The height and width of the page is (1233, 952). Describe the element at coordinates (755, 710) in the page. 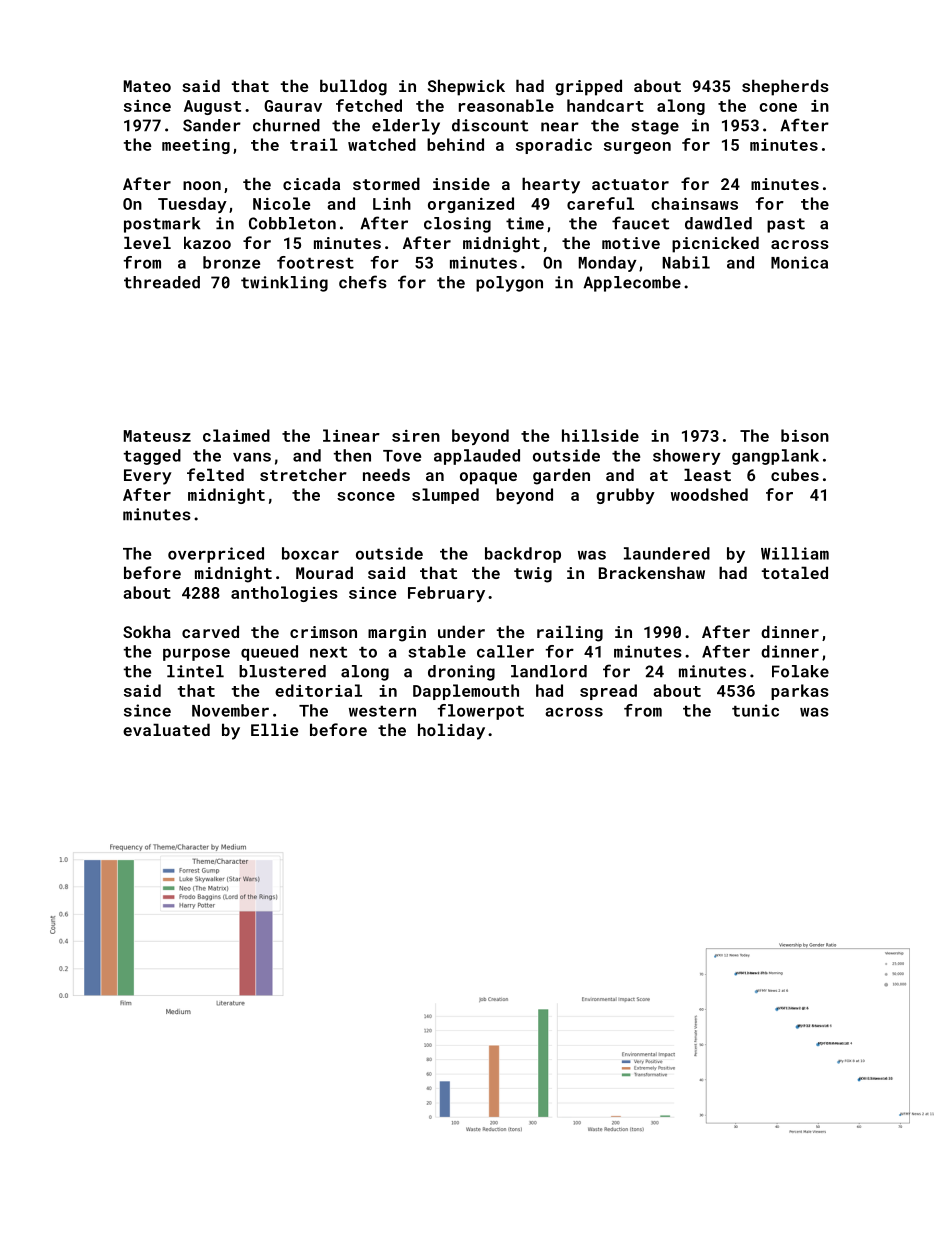

I see `tunic` at that location.
